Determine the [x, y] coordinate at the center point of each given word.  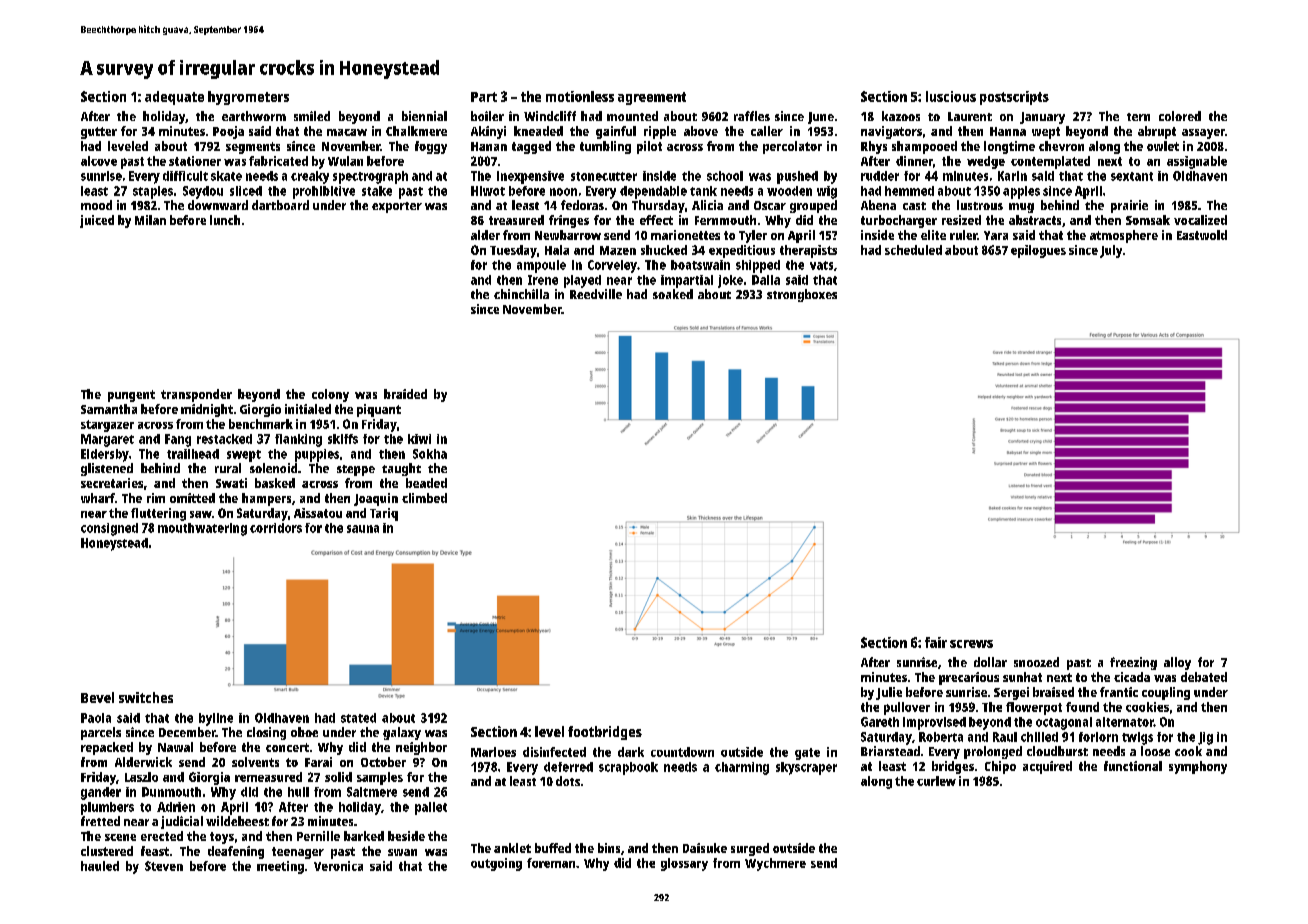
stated [358, 718]
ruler [963, 235]
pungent [131, 396]
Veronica [338, 866]
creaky [310, 177]
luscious [951, 96]
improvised [934, 723]
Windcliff [550, 116]
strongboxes [802, 295]
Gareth [880, 722]
